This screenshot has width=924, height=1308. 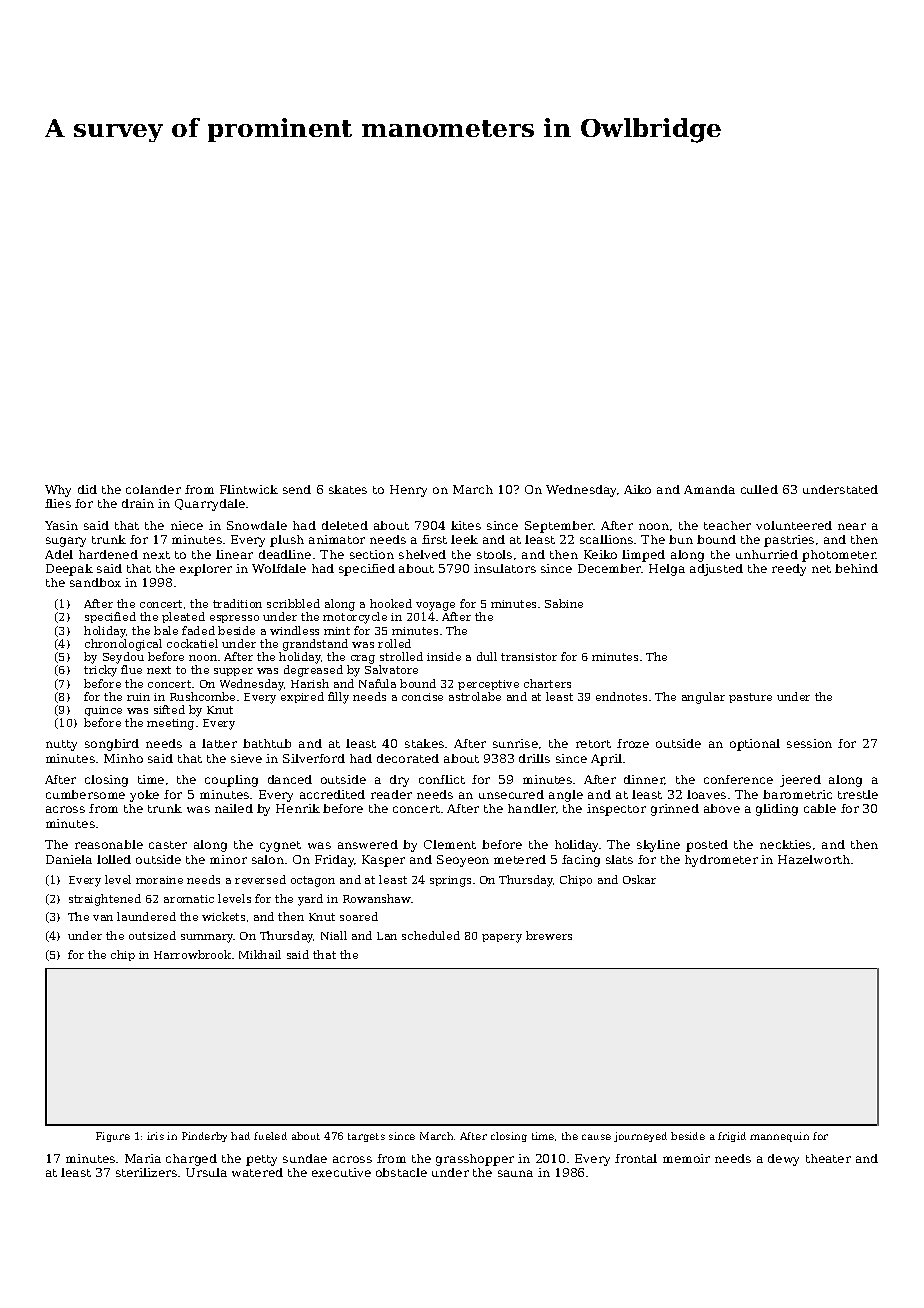 What do you see at coordinates (621, 696) in the screenshot?
I see `endnotes` at bounding box center [621, 696].
